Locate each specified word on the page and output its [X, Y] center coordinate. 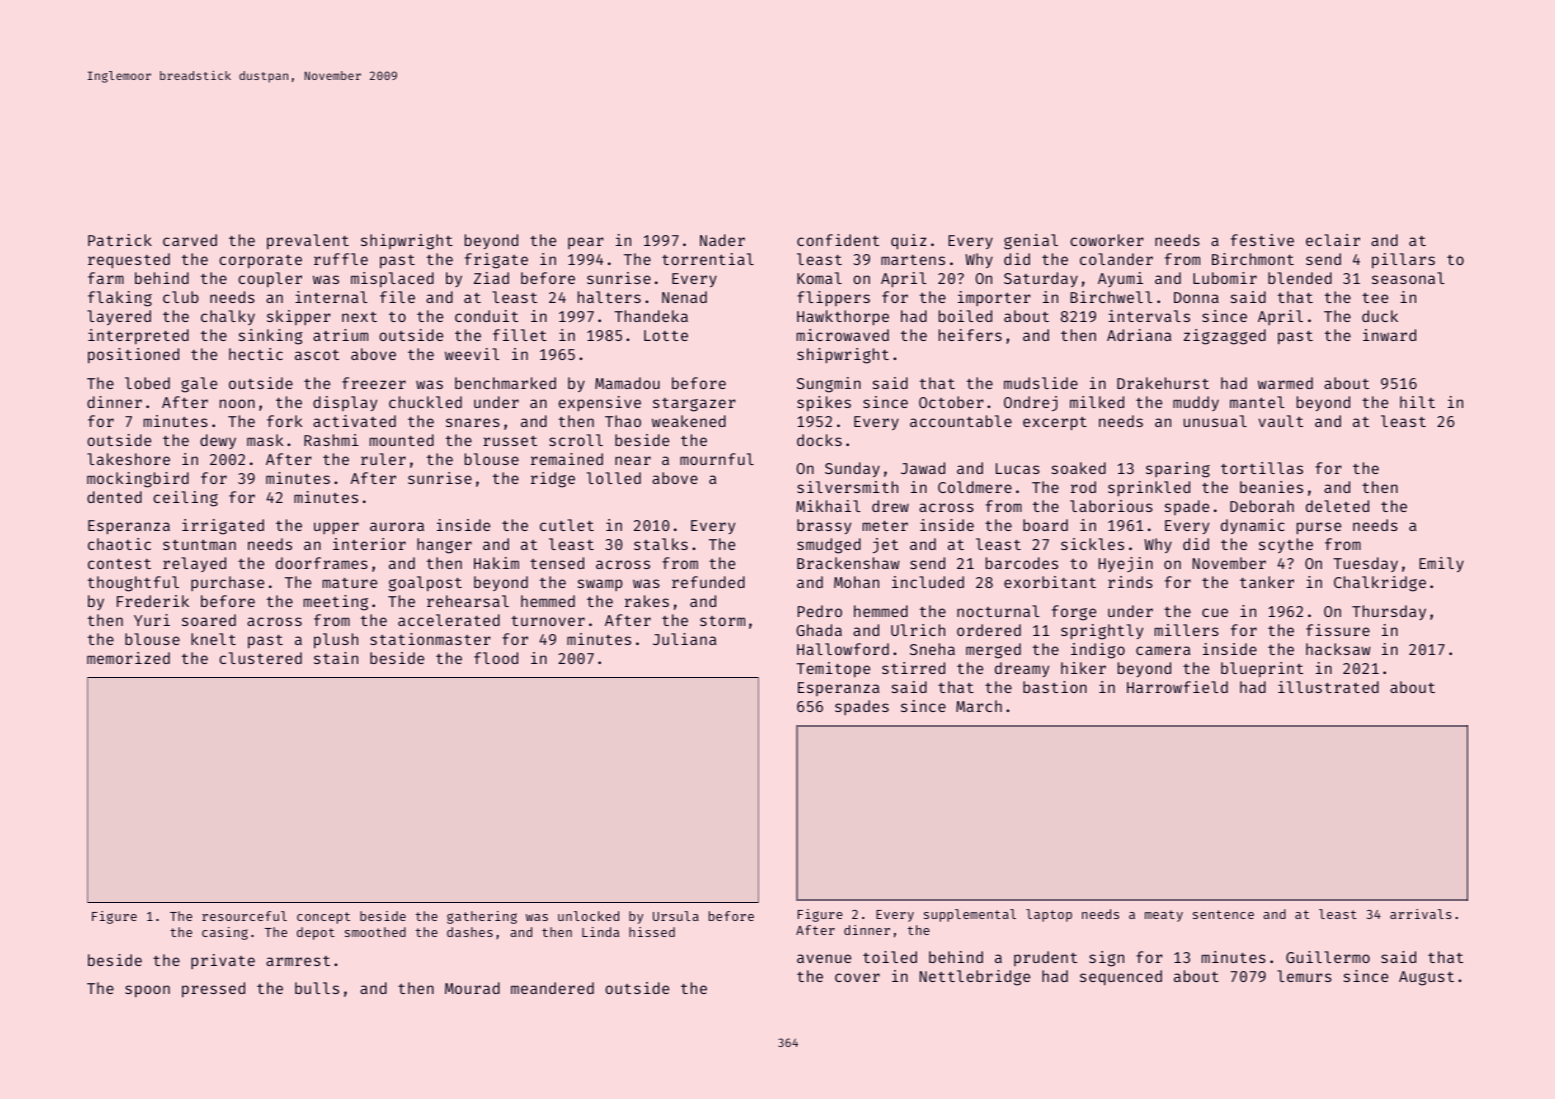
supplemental [970, 915]
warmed [1285, 383]
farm [106, 278]
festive [1262, 240]
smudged [829, 546]
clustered [260, 658]
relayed [194, 564]
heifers [970, 335]
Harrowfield [1177, 687]
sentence [1223, 914]
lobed [147, 383]
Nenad [684, 297]
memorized [128, 658]
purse [1319, 528]
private [223, 961]
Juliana [685, 639]
